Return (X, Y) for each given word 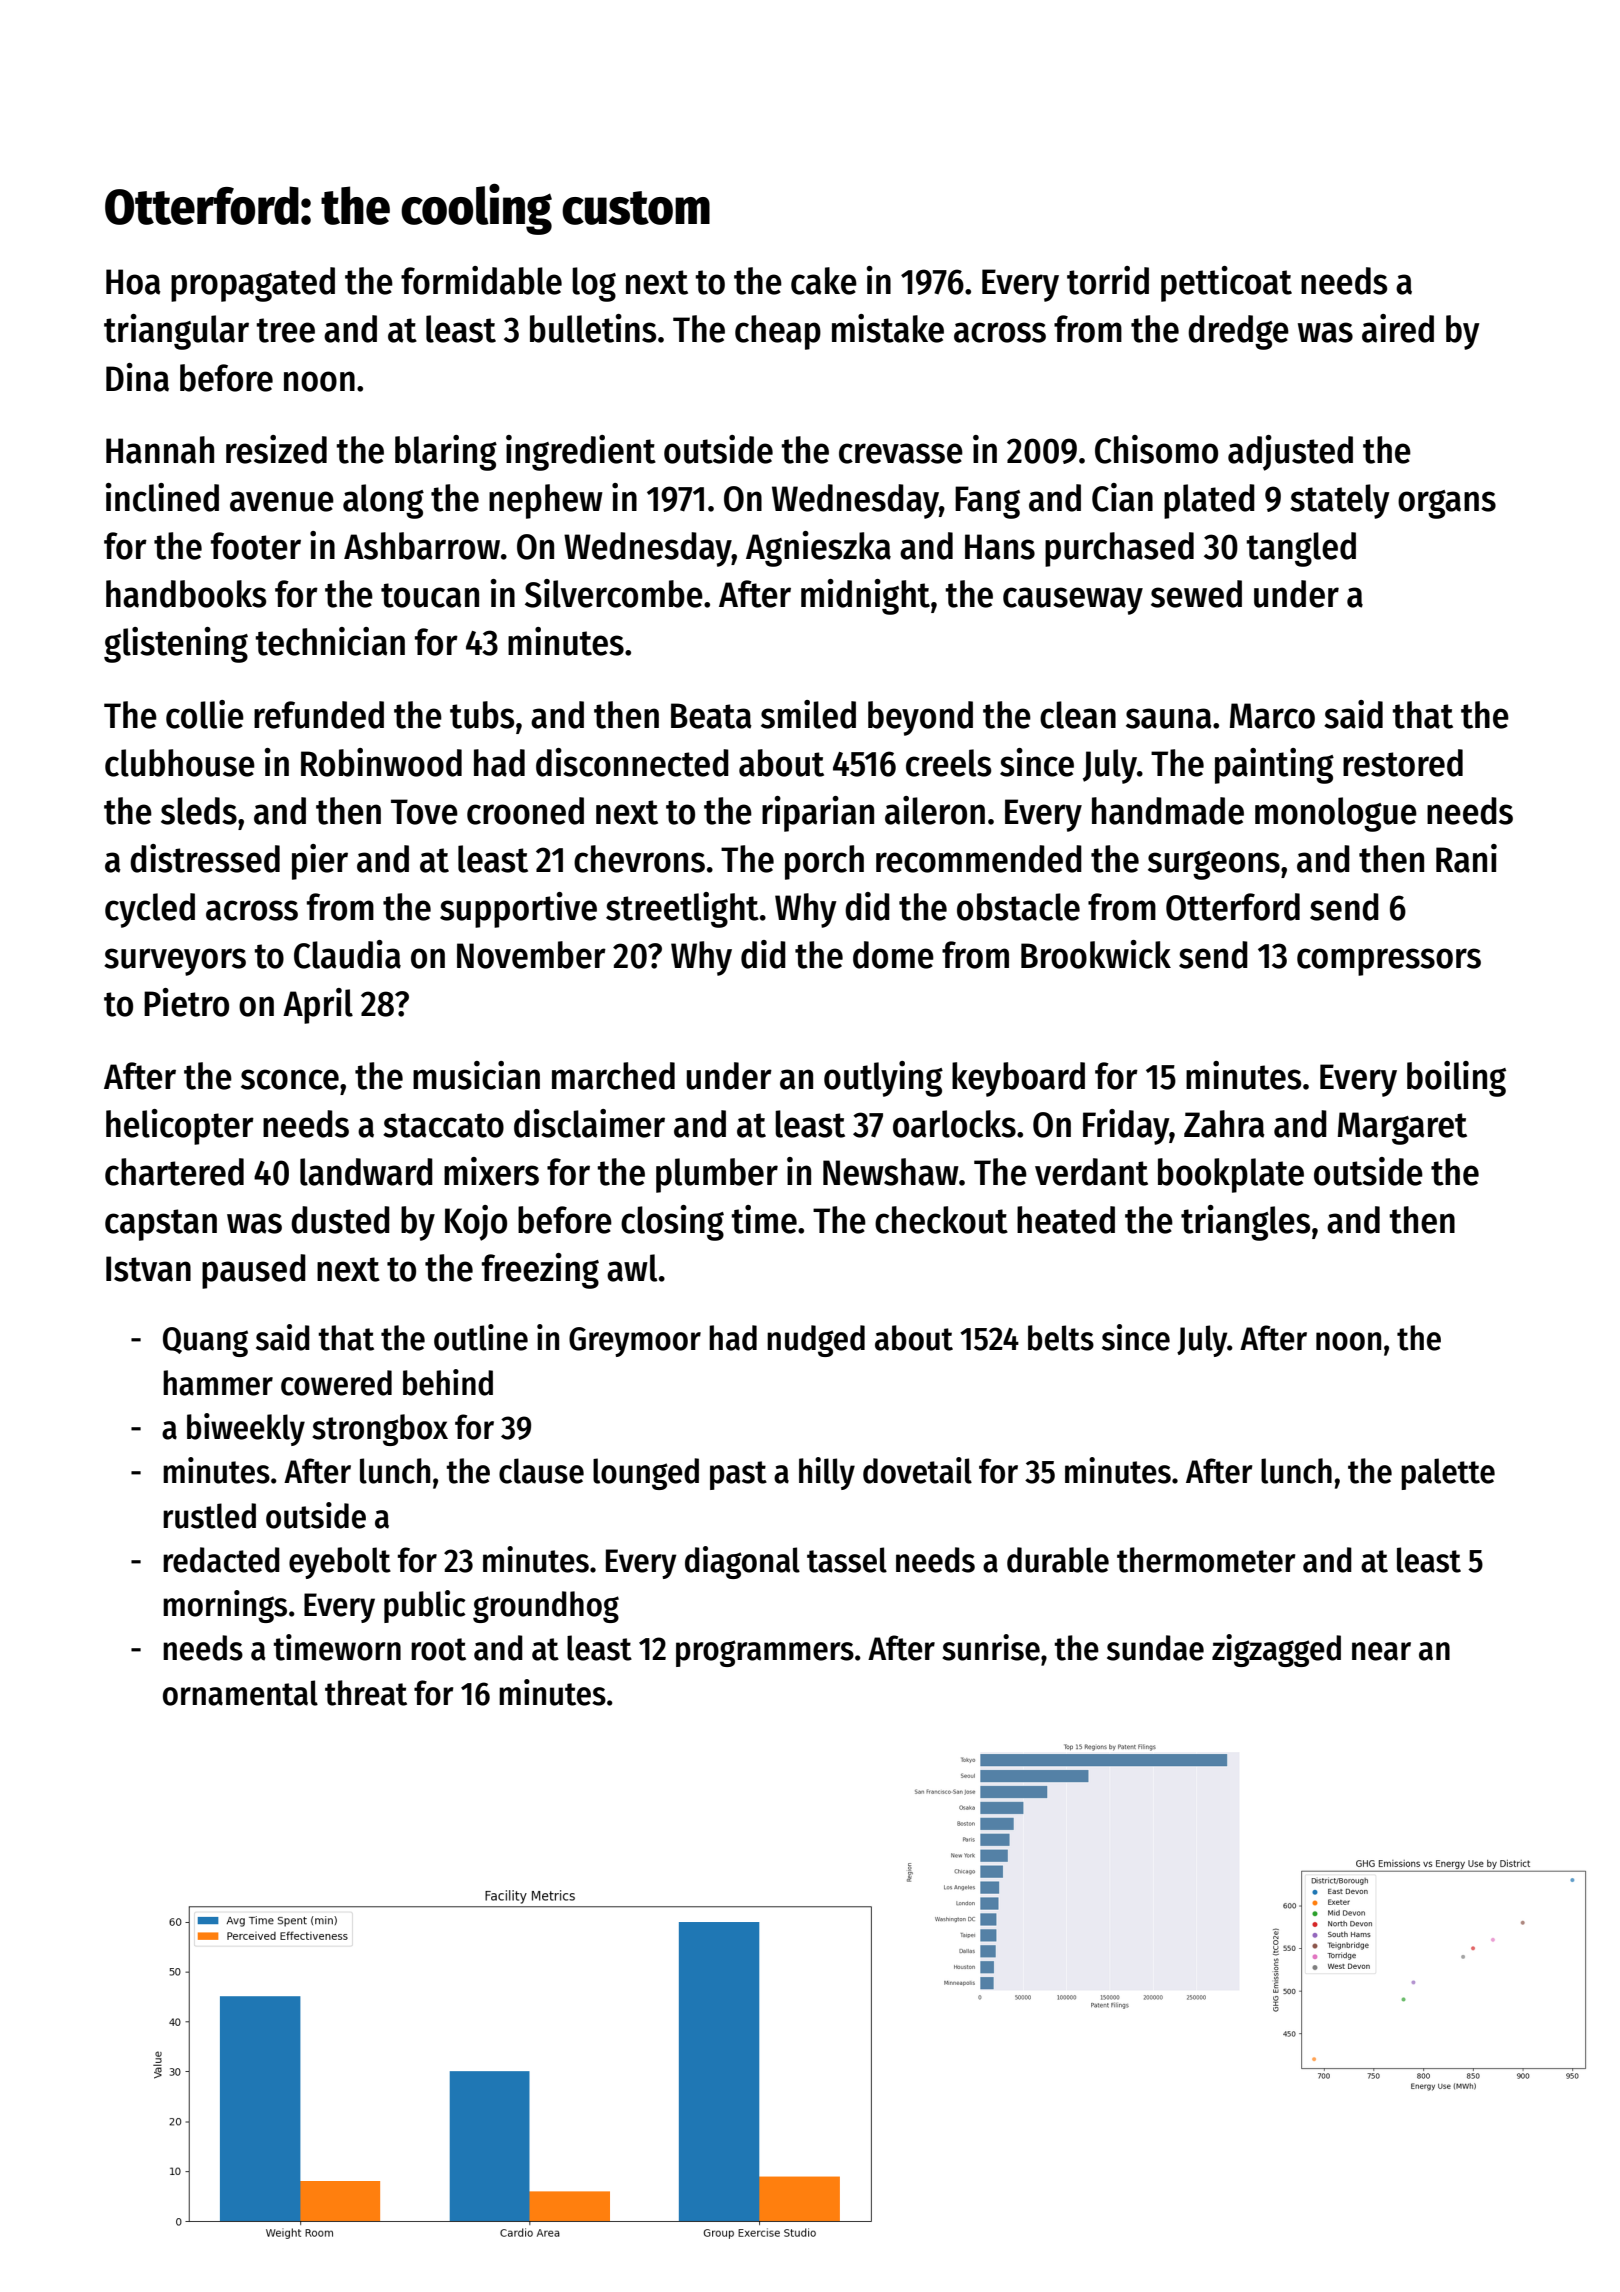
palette (1448, 1474)
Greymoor (635, 1342)
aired (1398, 328)
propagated (253, 284)
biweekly (246, 1429)
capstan (161, 1225)
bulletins (593, 328)
